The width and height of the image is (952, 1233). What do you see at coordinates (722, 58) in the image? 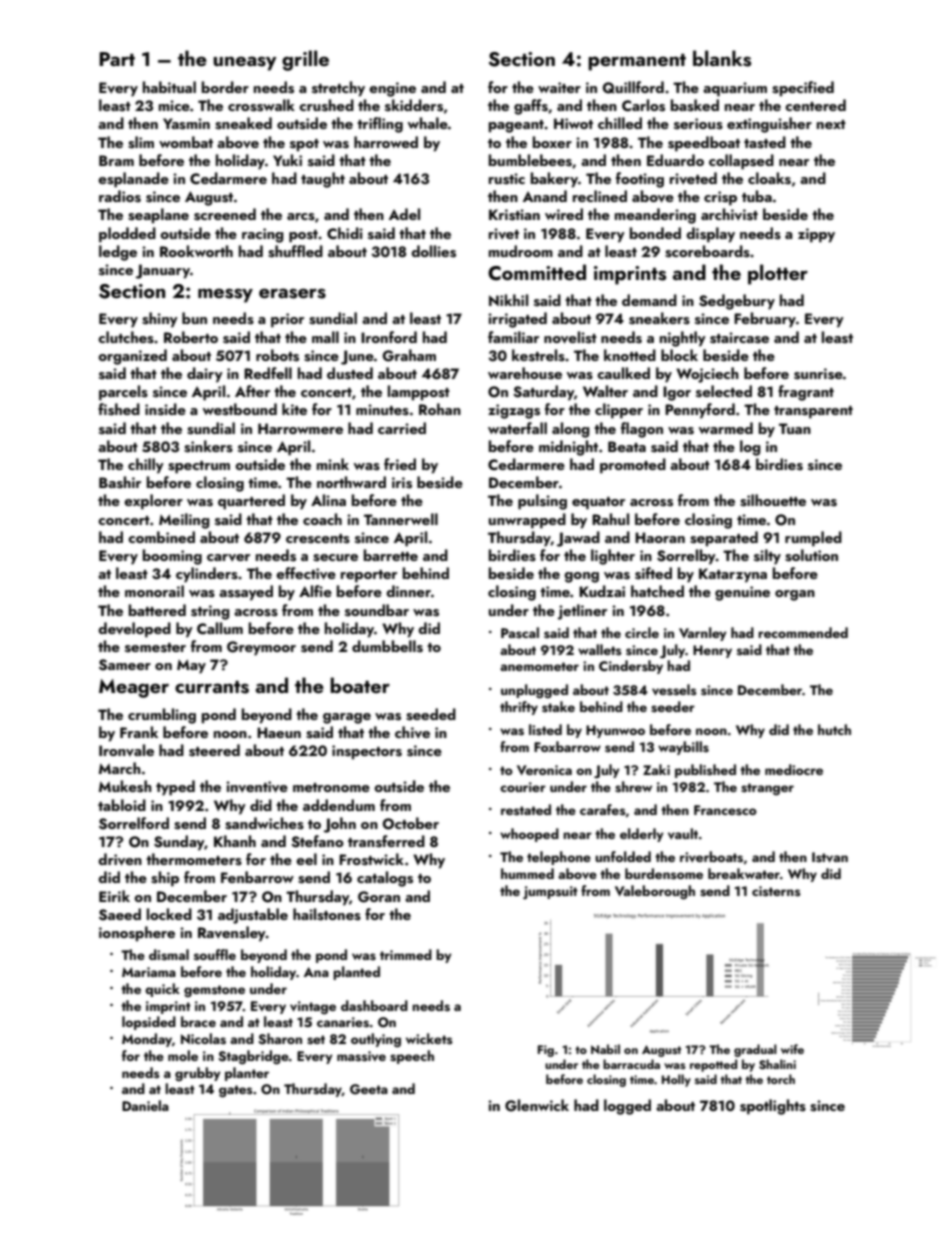
I see `blanks` at bounding box center [722, 58].
